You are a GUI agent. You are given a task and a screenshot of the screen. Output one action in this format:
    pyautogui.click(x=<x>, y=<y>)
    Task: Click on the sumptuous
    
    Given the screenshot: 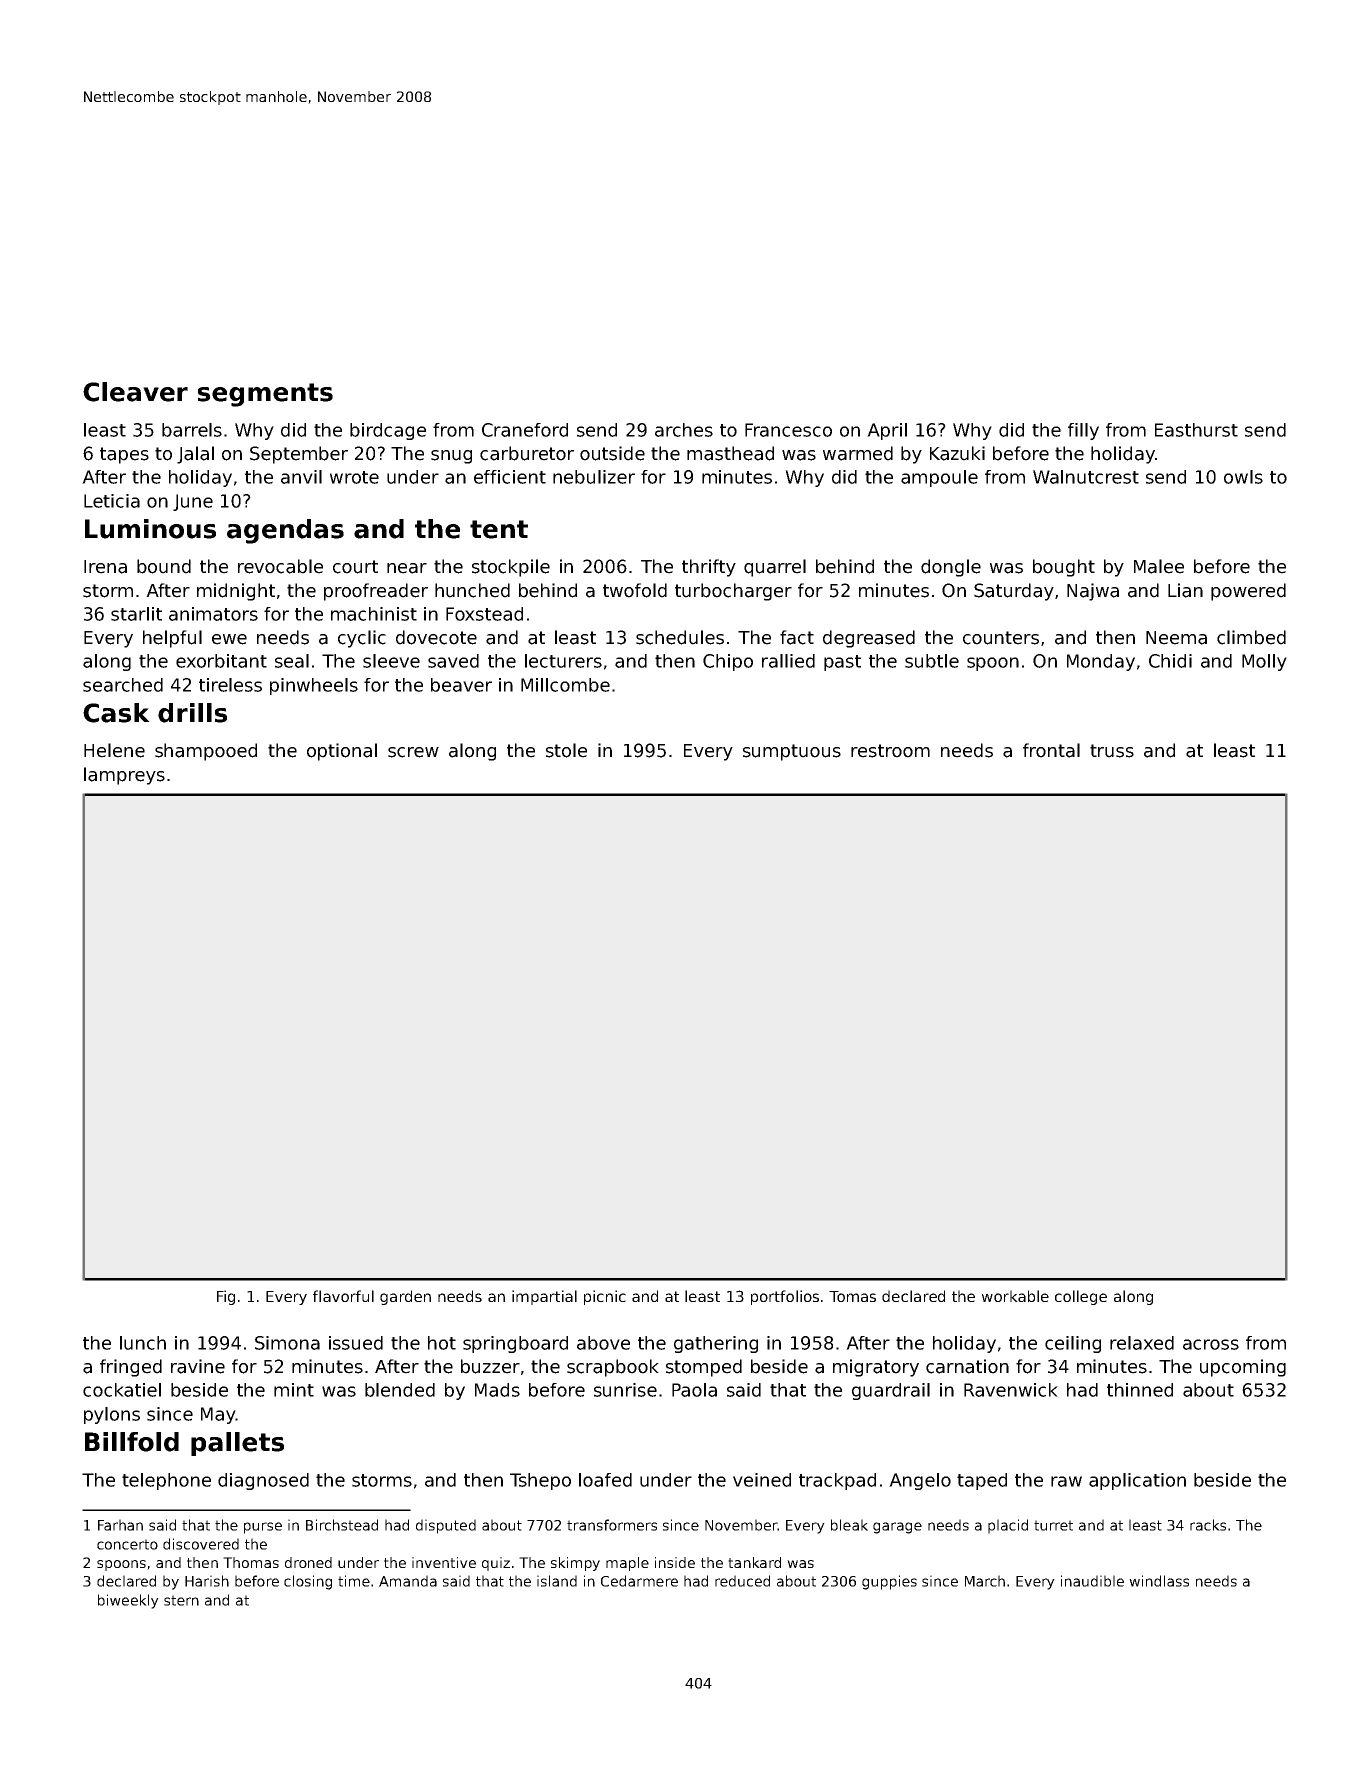 What is the action you would take?
    pyautogui.click(x=792, y=752)
